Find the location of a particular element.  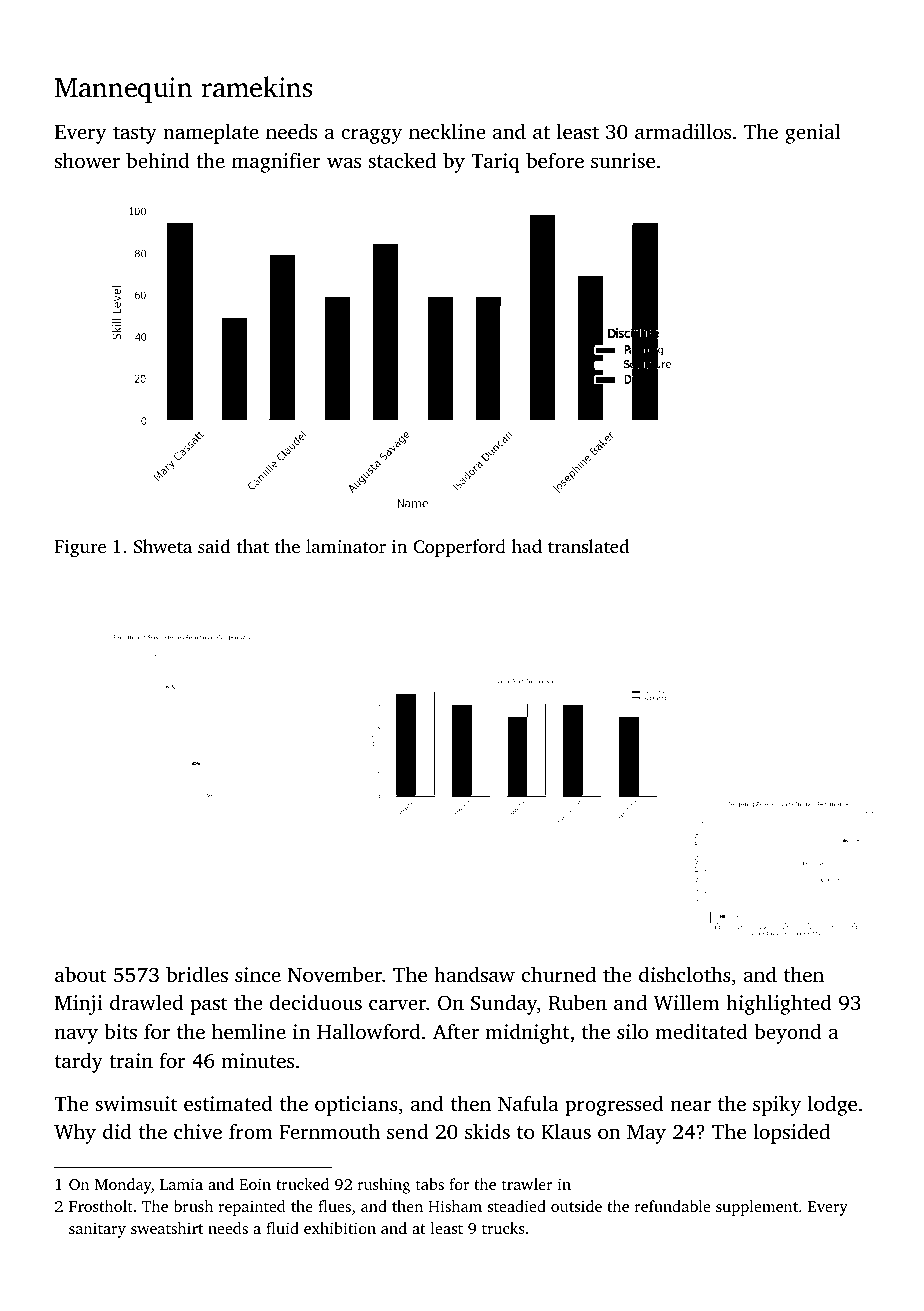

Shweta is located at coordinates (163, 546).
